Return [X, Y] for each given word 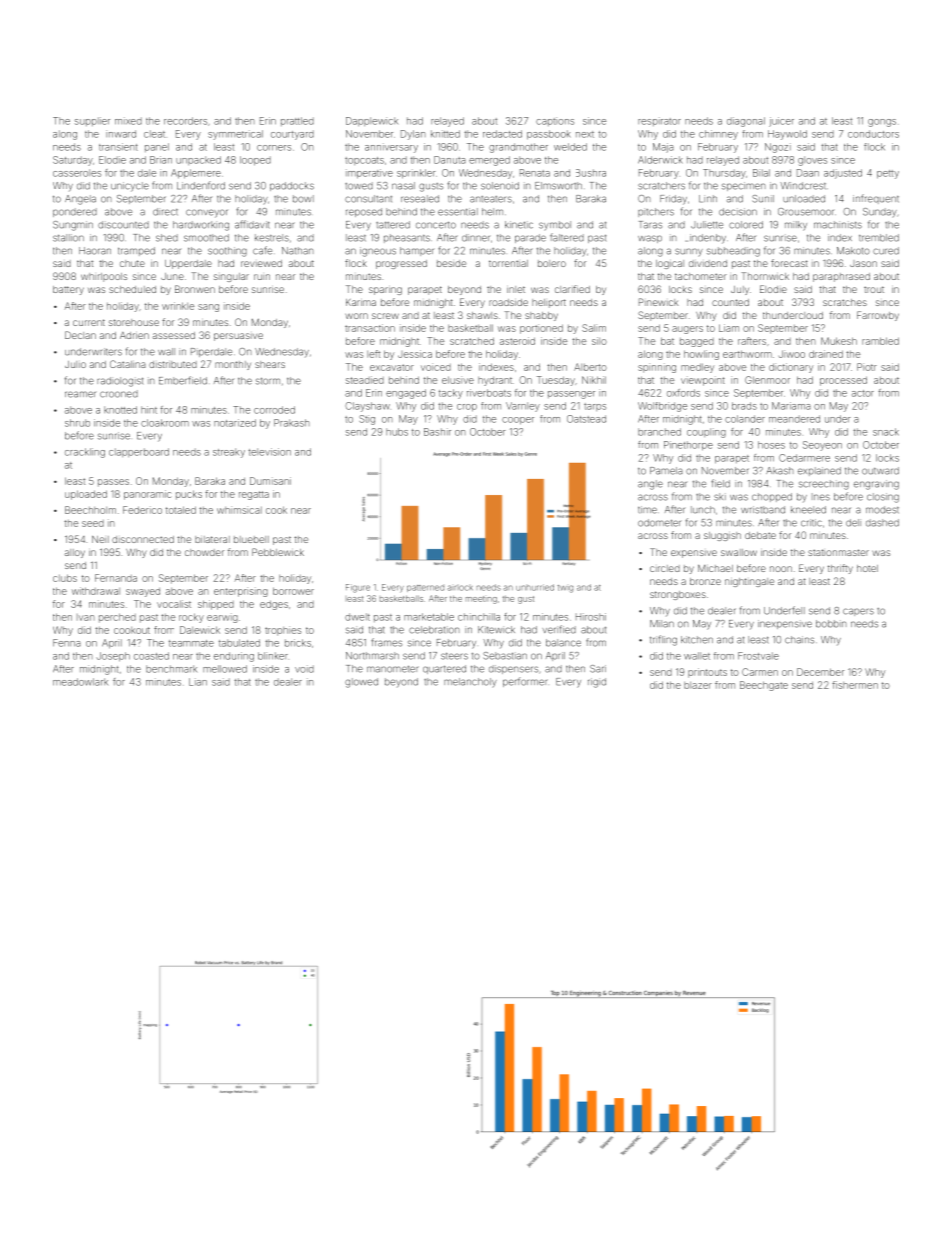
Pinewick [658, 302]
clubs [65, 578]
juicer [781, 122]
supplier [92, 121]
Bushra [591, 173]
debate [760, 535]
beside [451, 263]
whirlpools [104, 277]
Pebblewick [278, 552]
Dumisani [270, 481]
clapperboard [139, 452]
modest [882, 510]
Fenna [67, 643]
